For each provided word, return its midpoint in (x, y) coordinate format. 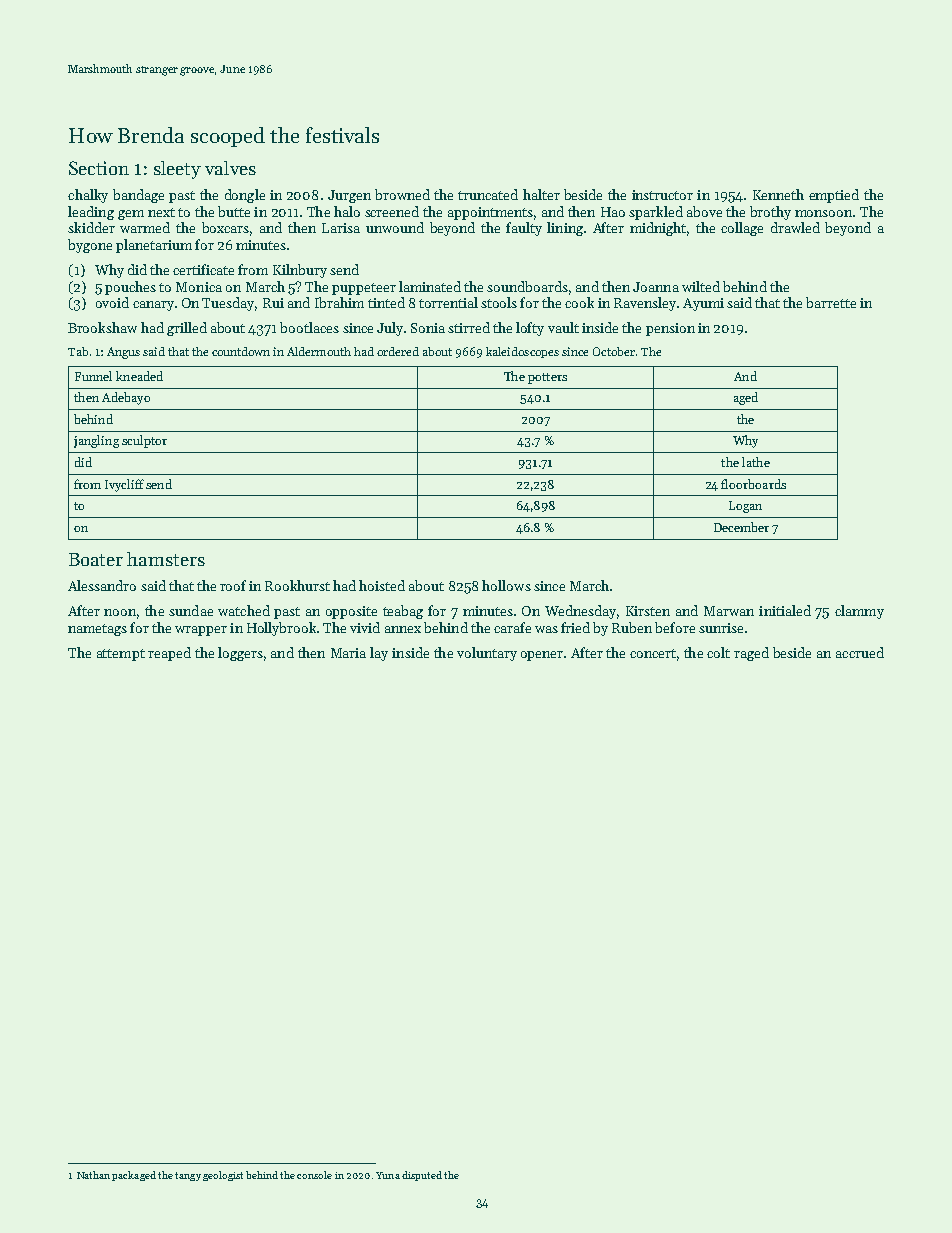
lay (379, 654)
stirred (469, 327)
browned (402, 194)
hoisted (382, 585)
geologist (223, 1176)
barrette (831, 302)
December (741, 527)
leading (91, 213)
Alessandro (102, 585)
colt (718, 652)
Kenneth (778, 194)
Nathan (93, 1175)
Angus (123, 353)
